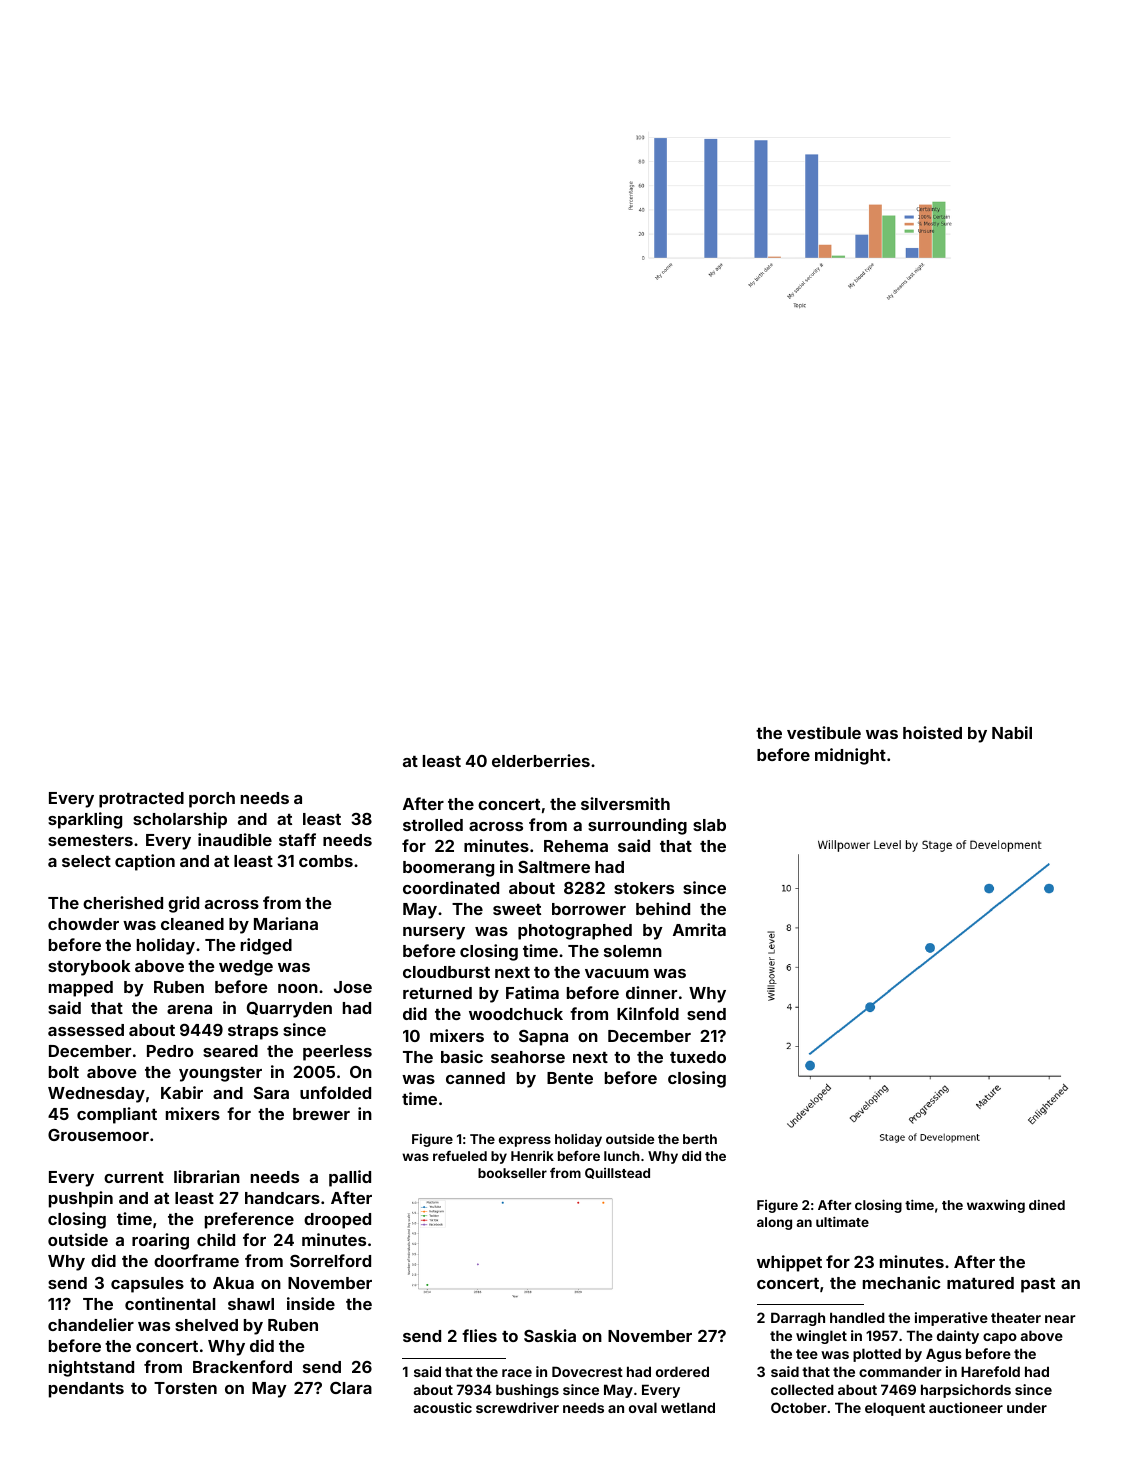  Describe the element at coordinates (86, 1390) in the screenshot. I see `pendants` at that location.
